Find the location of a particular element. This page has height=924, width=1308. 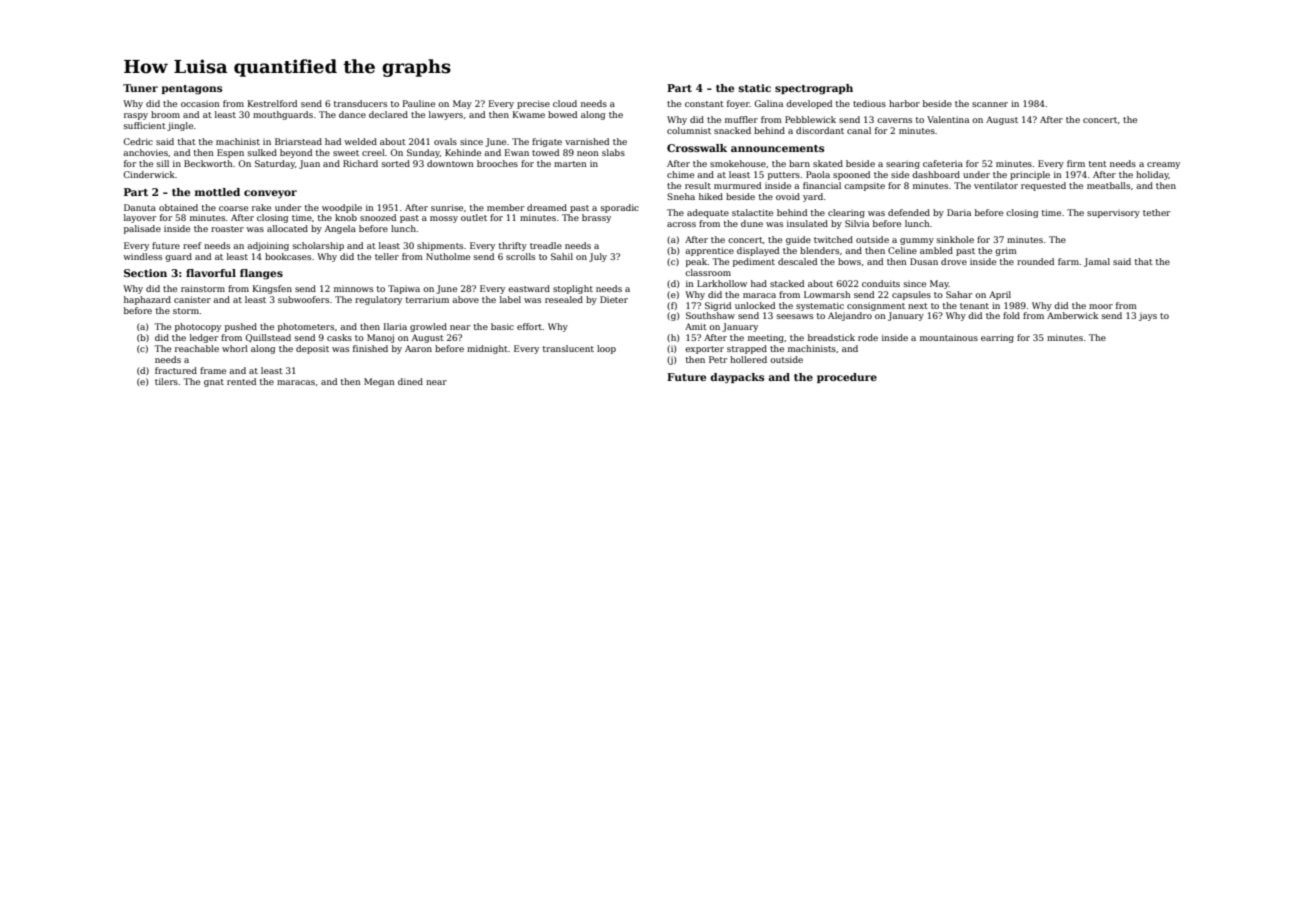

gnat is located at coordinates (214, 383).
